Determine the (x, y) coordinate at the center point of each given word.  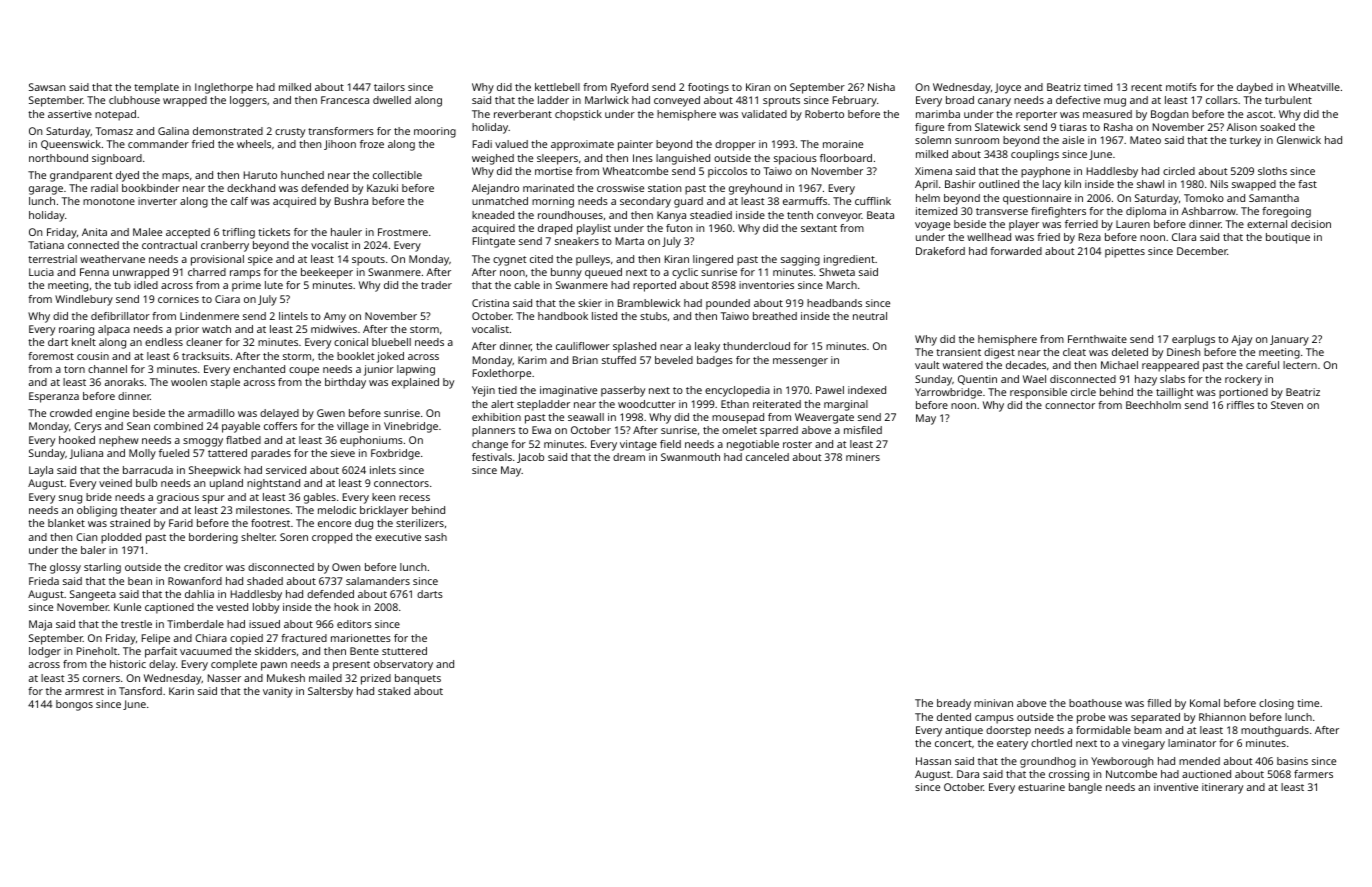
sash (436, 537)
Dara (968, 774)
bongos (74, 705)
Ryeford (629, 88)
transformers (341, 131)
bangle (1085, 788)
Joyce (1008, 88)
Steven (1287, 405)
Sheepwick (215, 471)
